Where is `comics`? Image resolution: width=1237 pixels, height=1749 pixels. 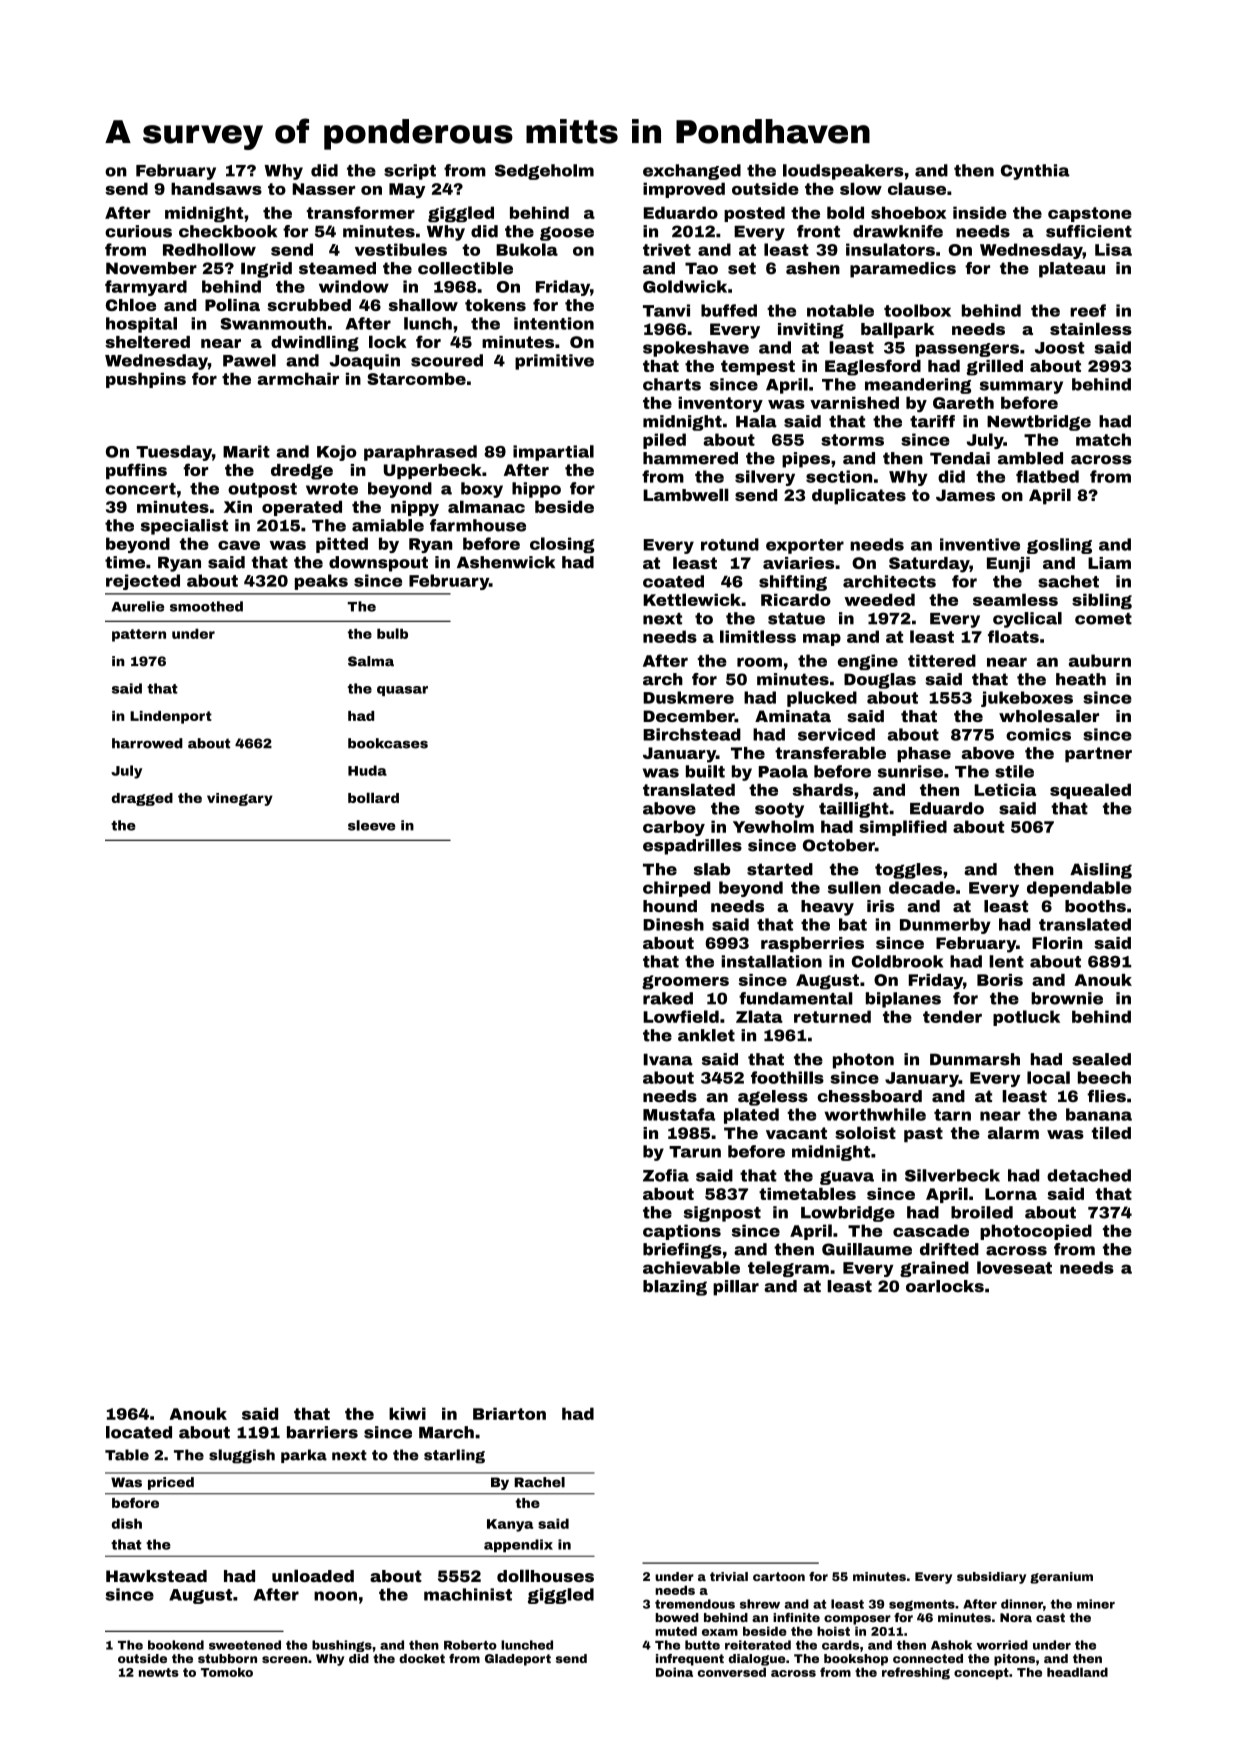
comics is located at coordinates (1038, 734).
